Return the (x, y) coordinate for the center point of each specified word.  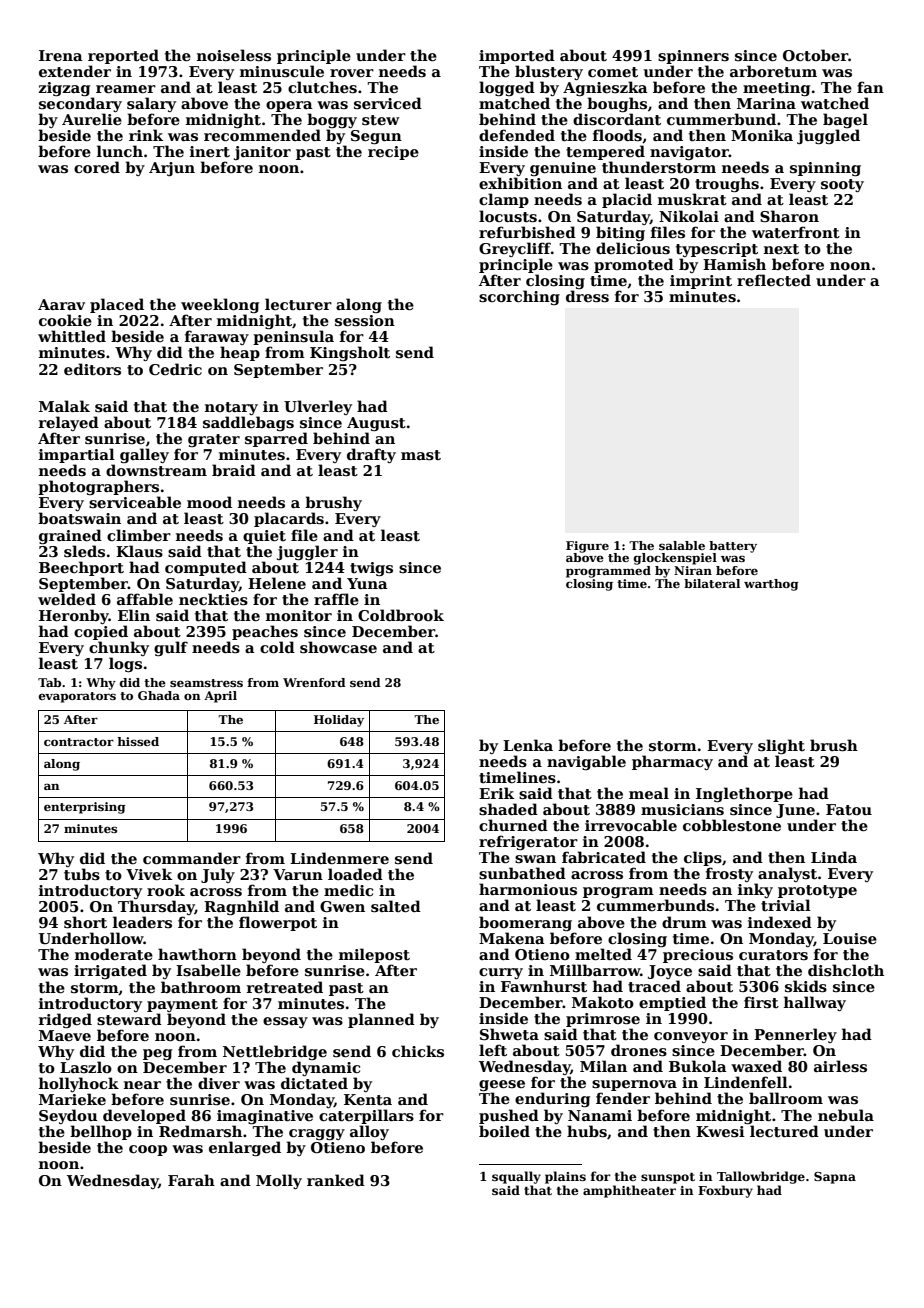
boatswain (79, 518)
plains (565, 1177)
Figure (587, 547)
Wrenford (314, 682)
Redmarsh (200, 1131)
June (795, 811)
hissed (138, 741)
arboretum (773, 71)
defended (517, 135)
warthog (771, 585)
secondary (80, 104)
